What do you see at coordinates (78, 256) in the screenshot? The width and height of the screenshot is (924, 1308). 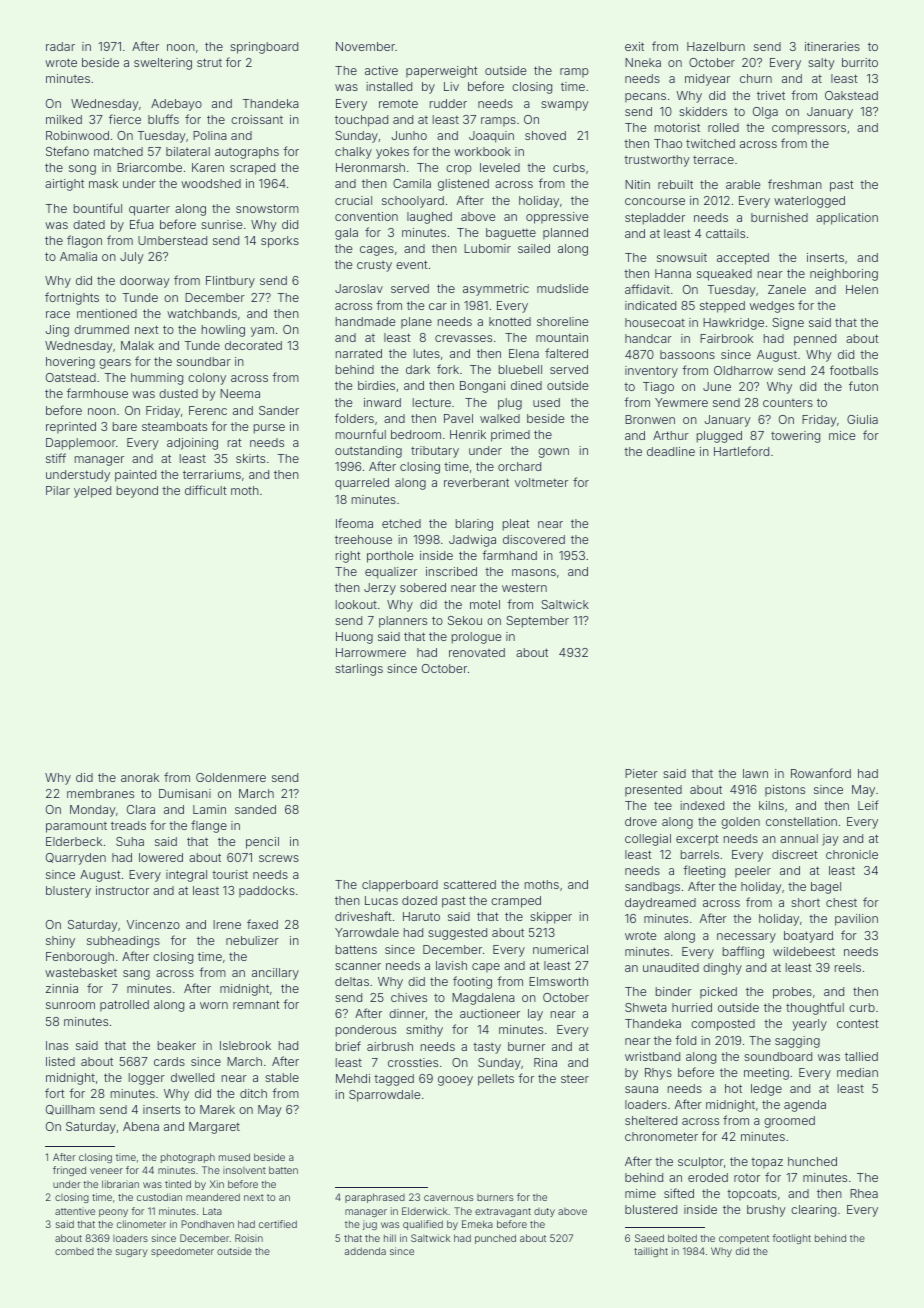 I see `Amalia` at bounding box center [78, 256].
